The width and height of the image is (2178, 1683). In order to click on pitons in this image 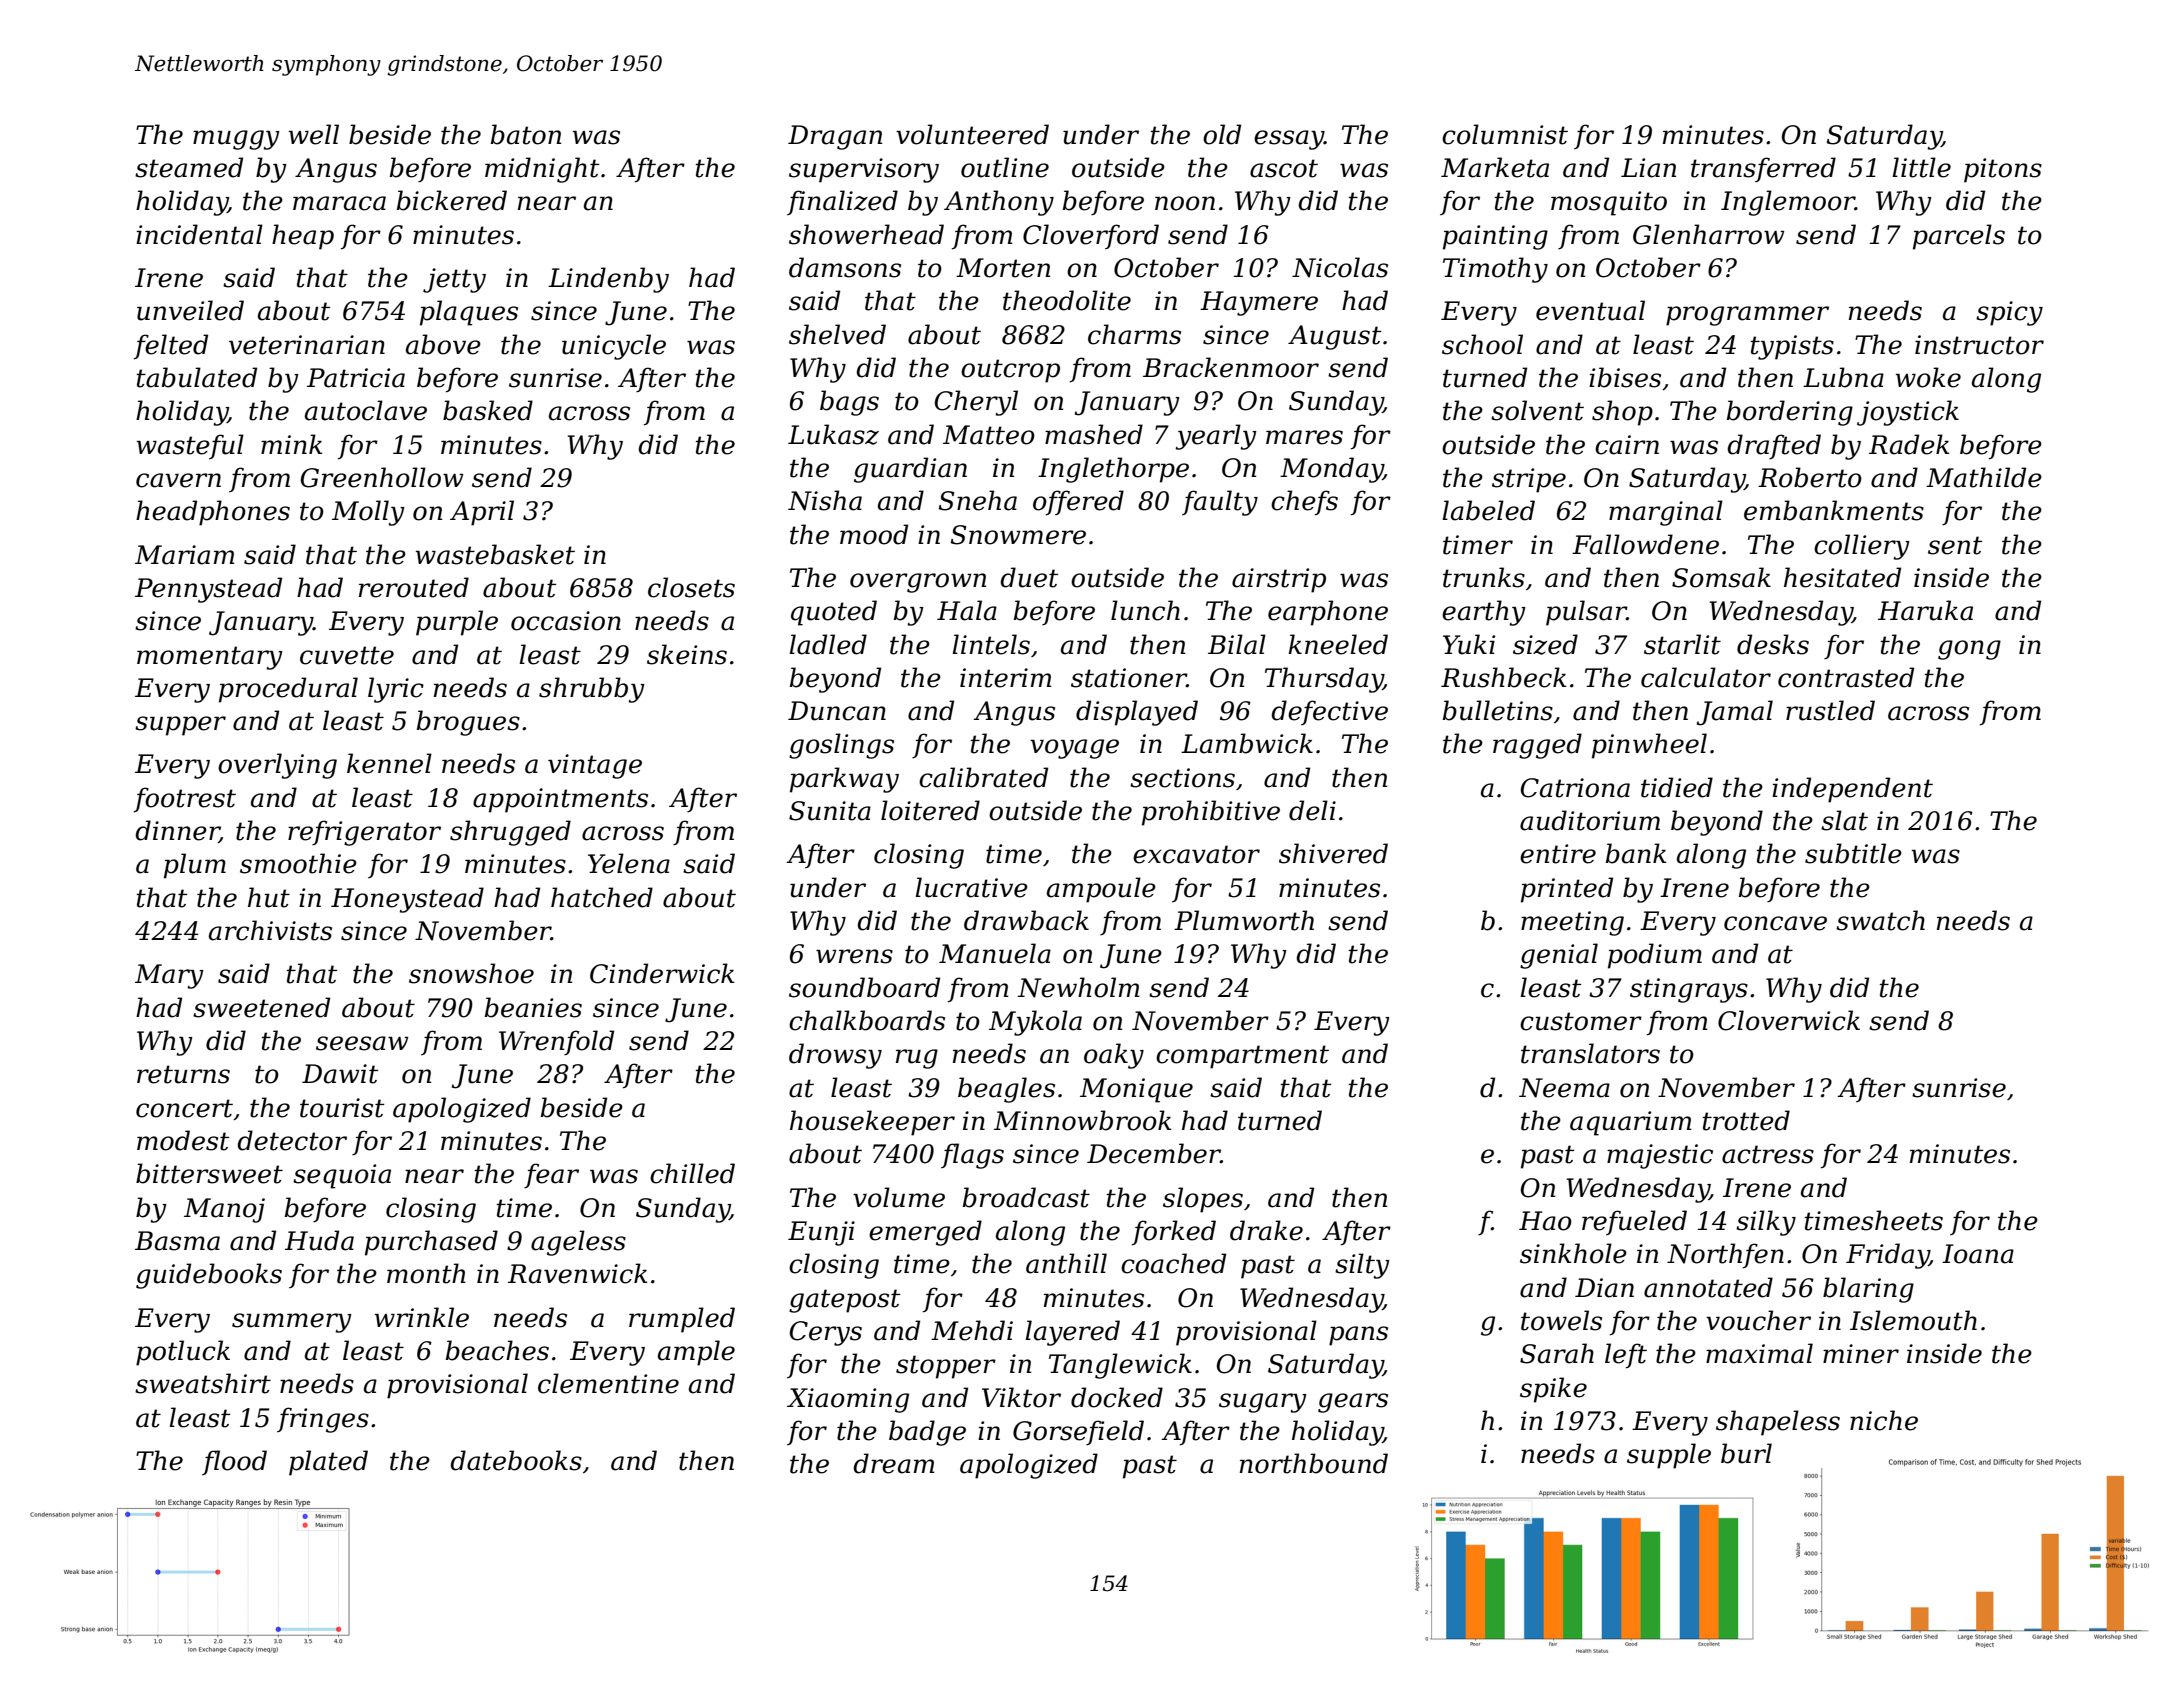, I will do `click(2003, 170)`.
